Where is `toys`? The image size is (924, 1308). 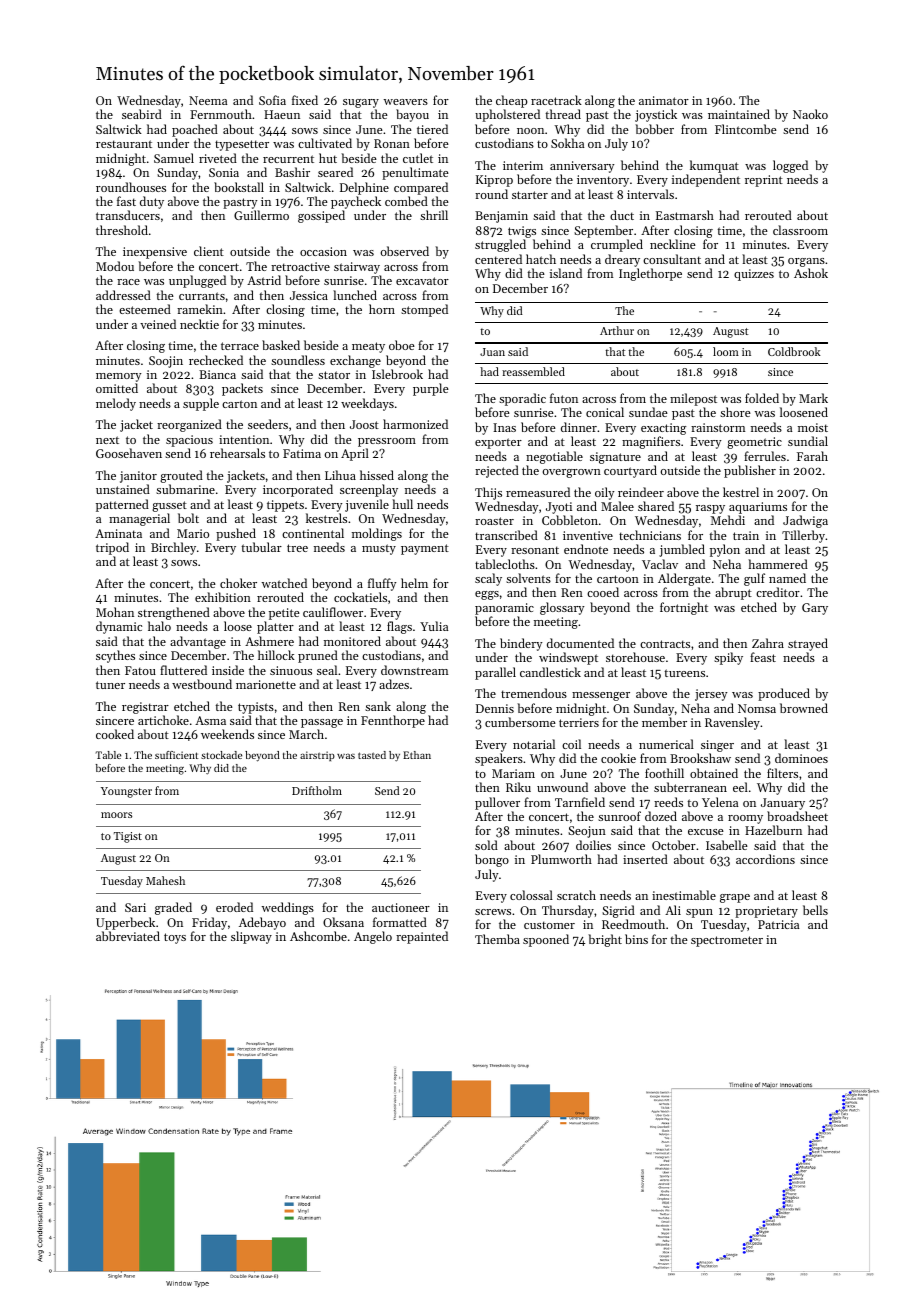 toys is located at coordinates (175, 938).
